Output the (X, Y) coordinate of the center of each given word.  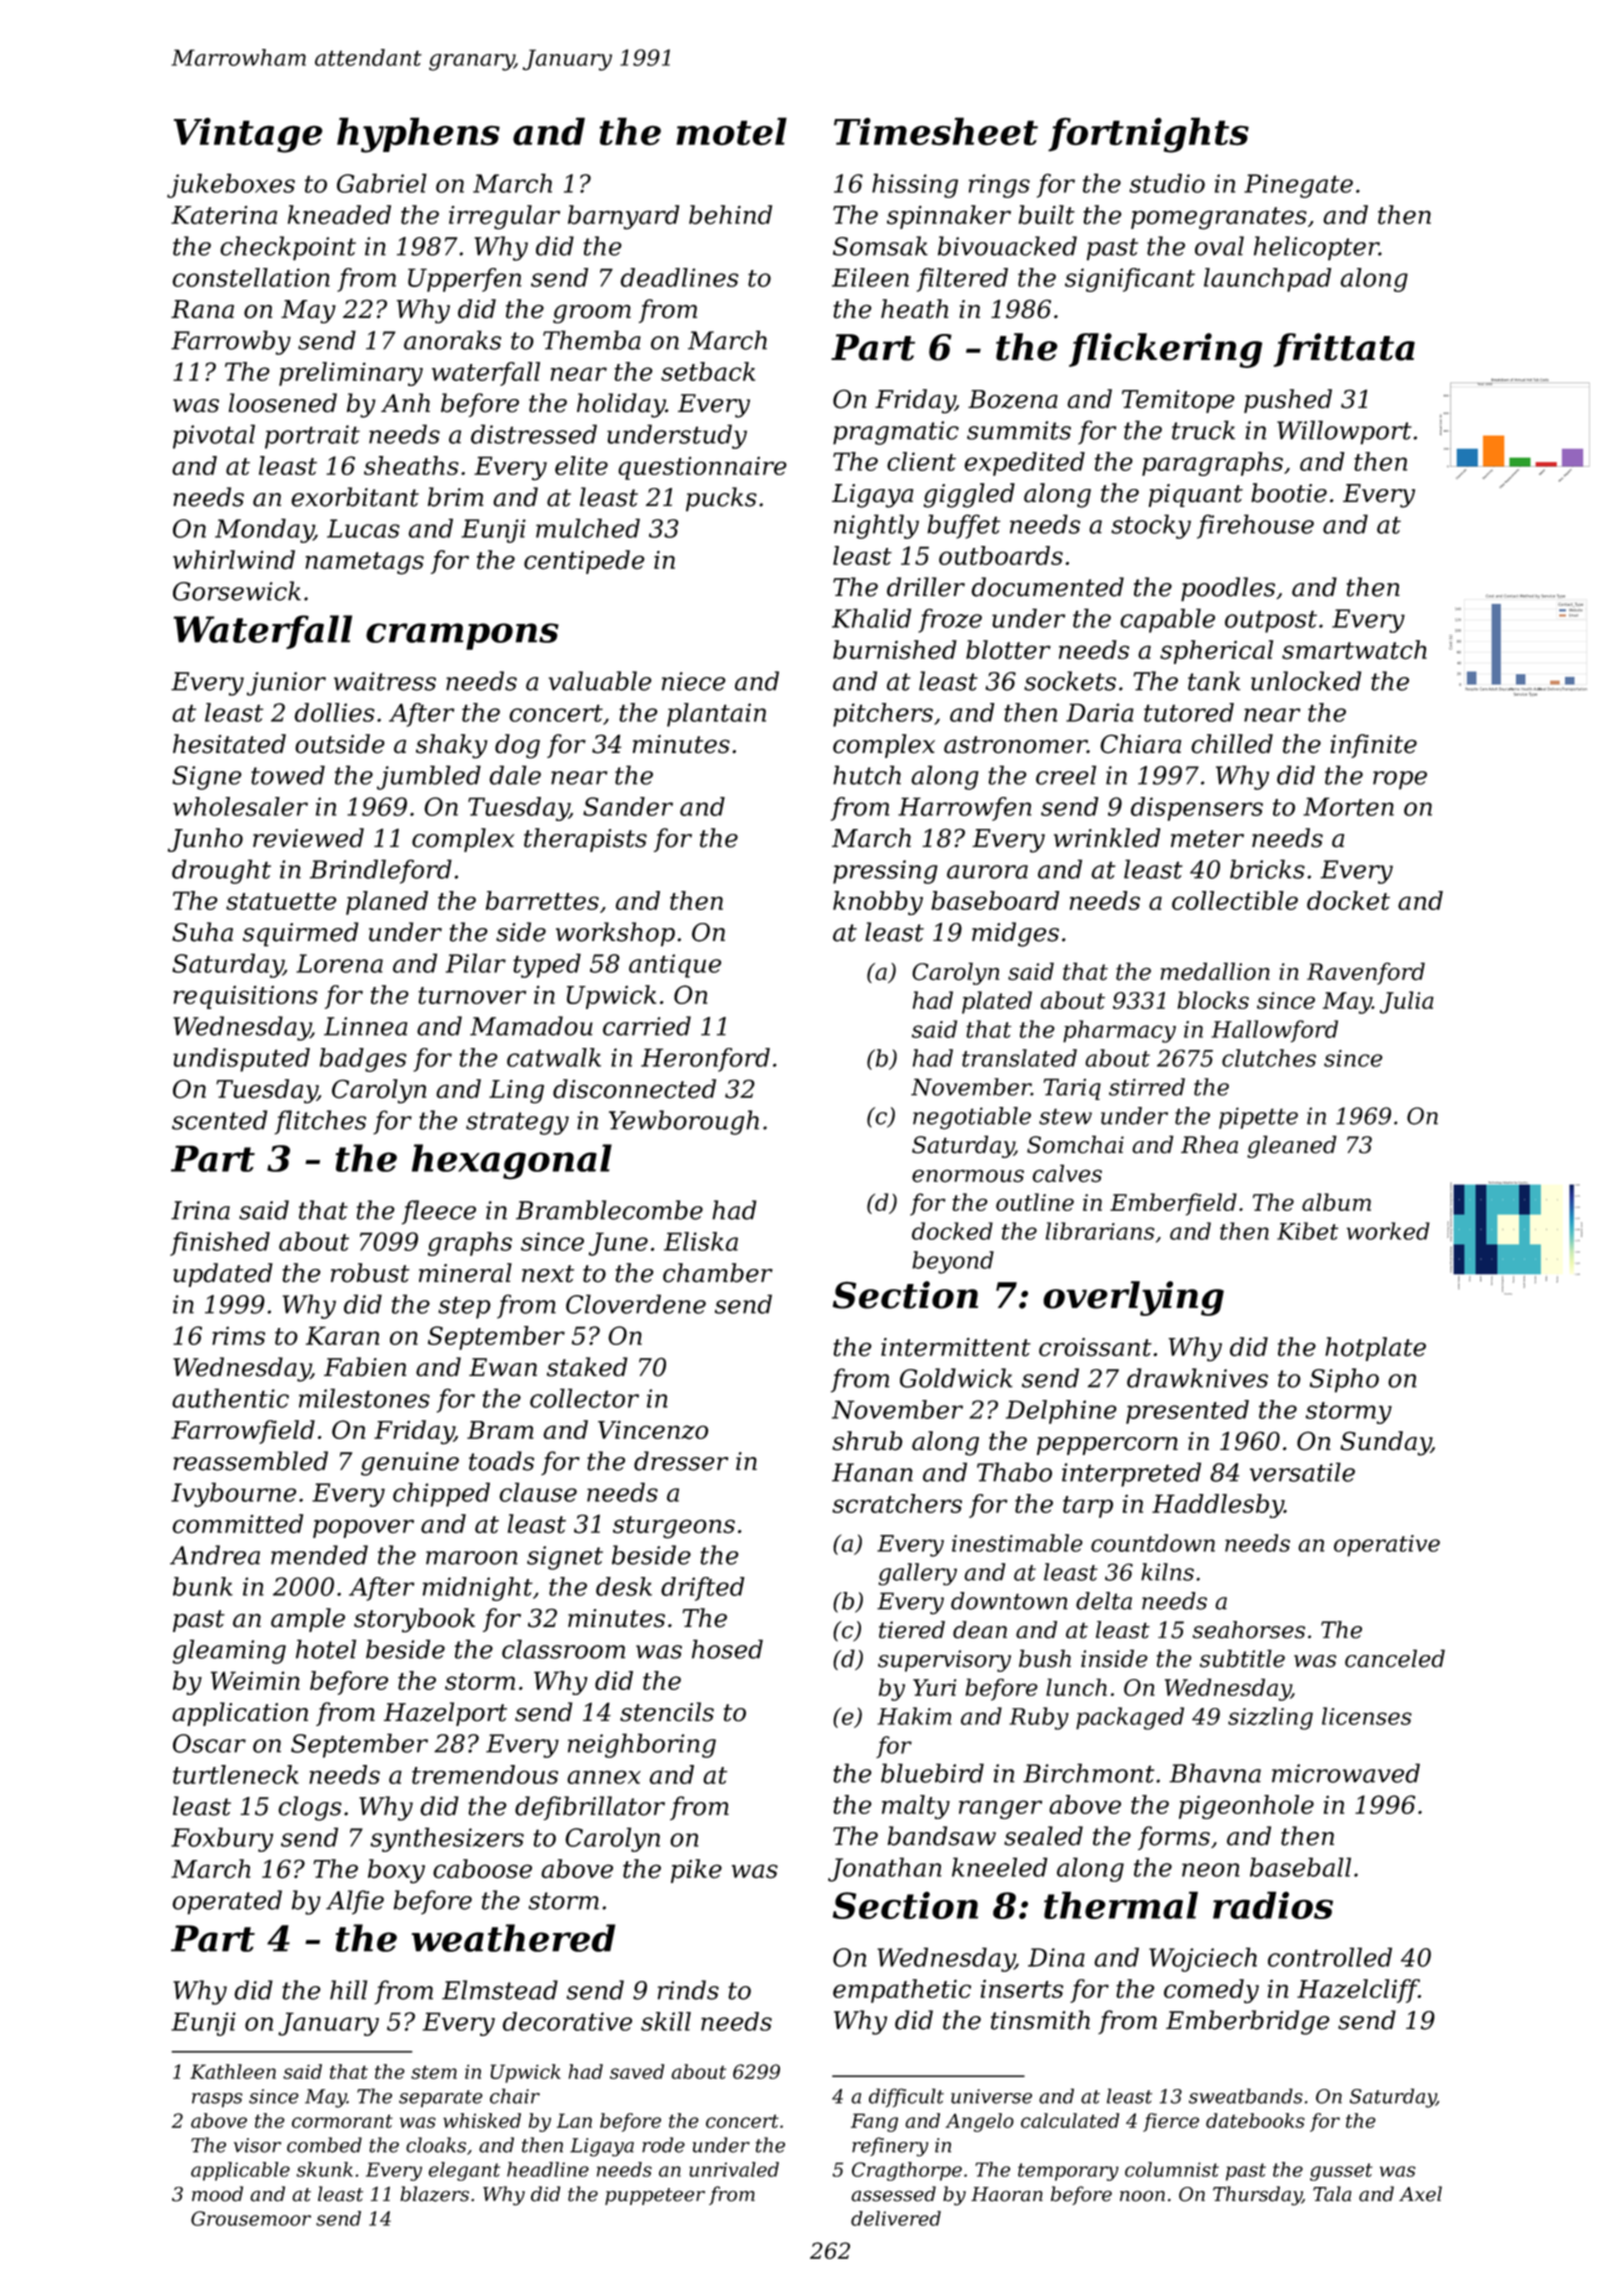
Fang (874, 2122)
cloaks (436, 2145)
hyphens (418, 135)
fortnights (1148, 135)
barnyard (623, 217)
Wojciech (1203, 1959)
